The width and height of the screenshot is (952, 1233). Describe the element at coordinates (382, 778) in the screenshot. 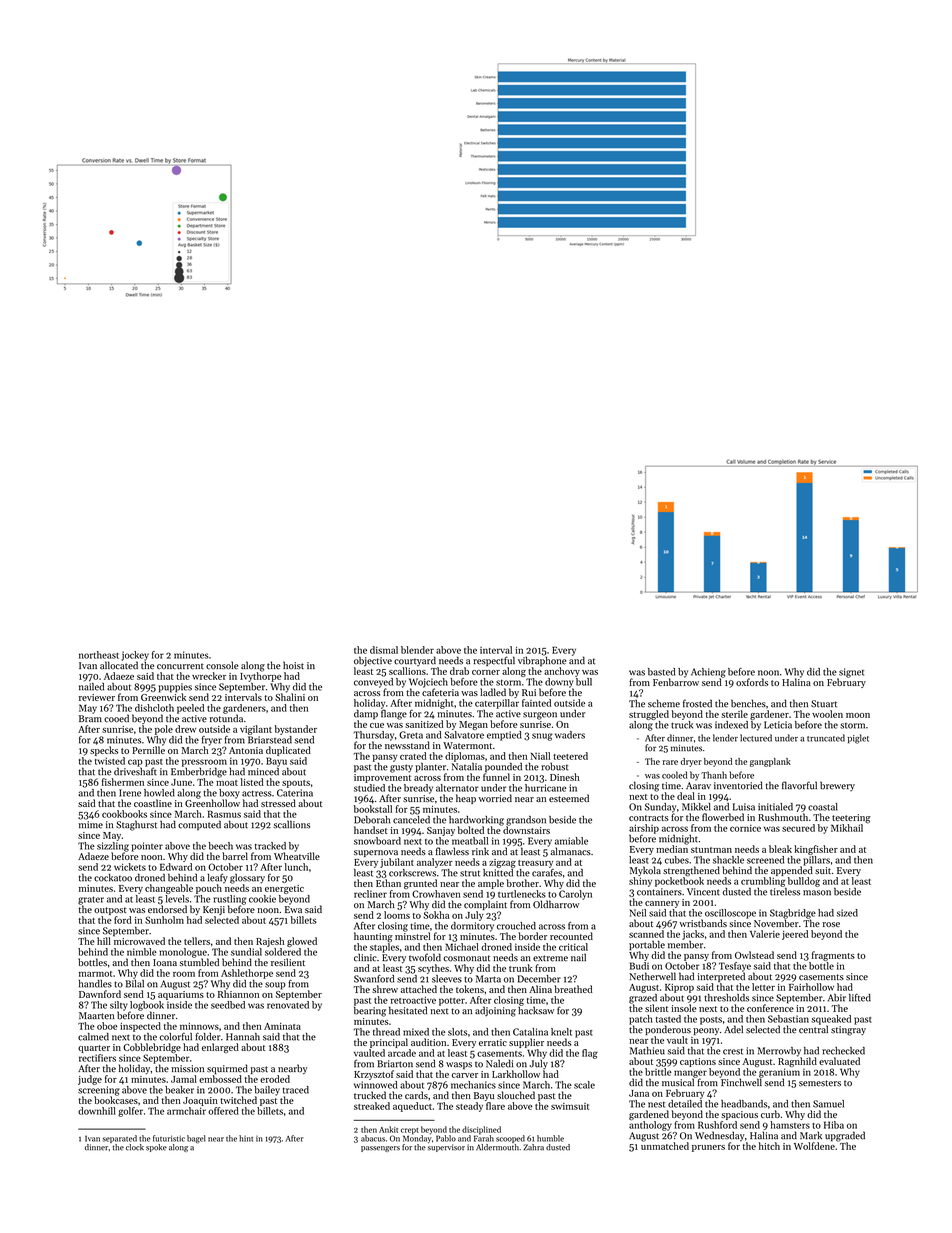

I see `improvement` at that location.
